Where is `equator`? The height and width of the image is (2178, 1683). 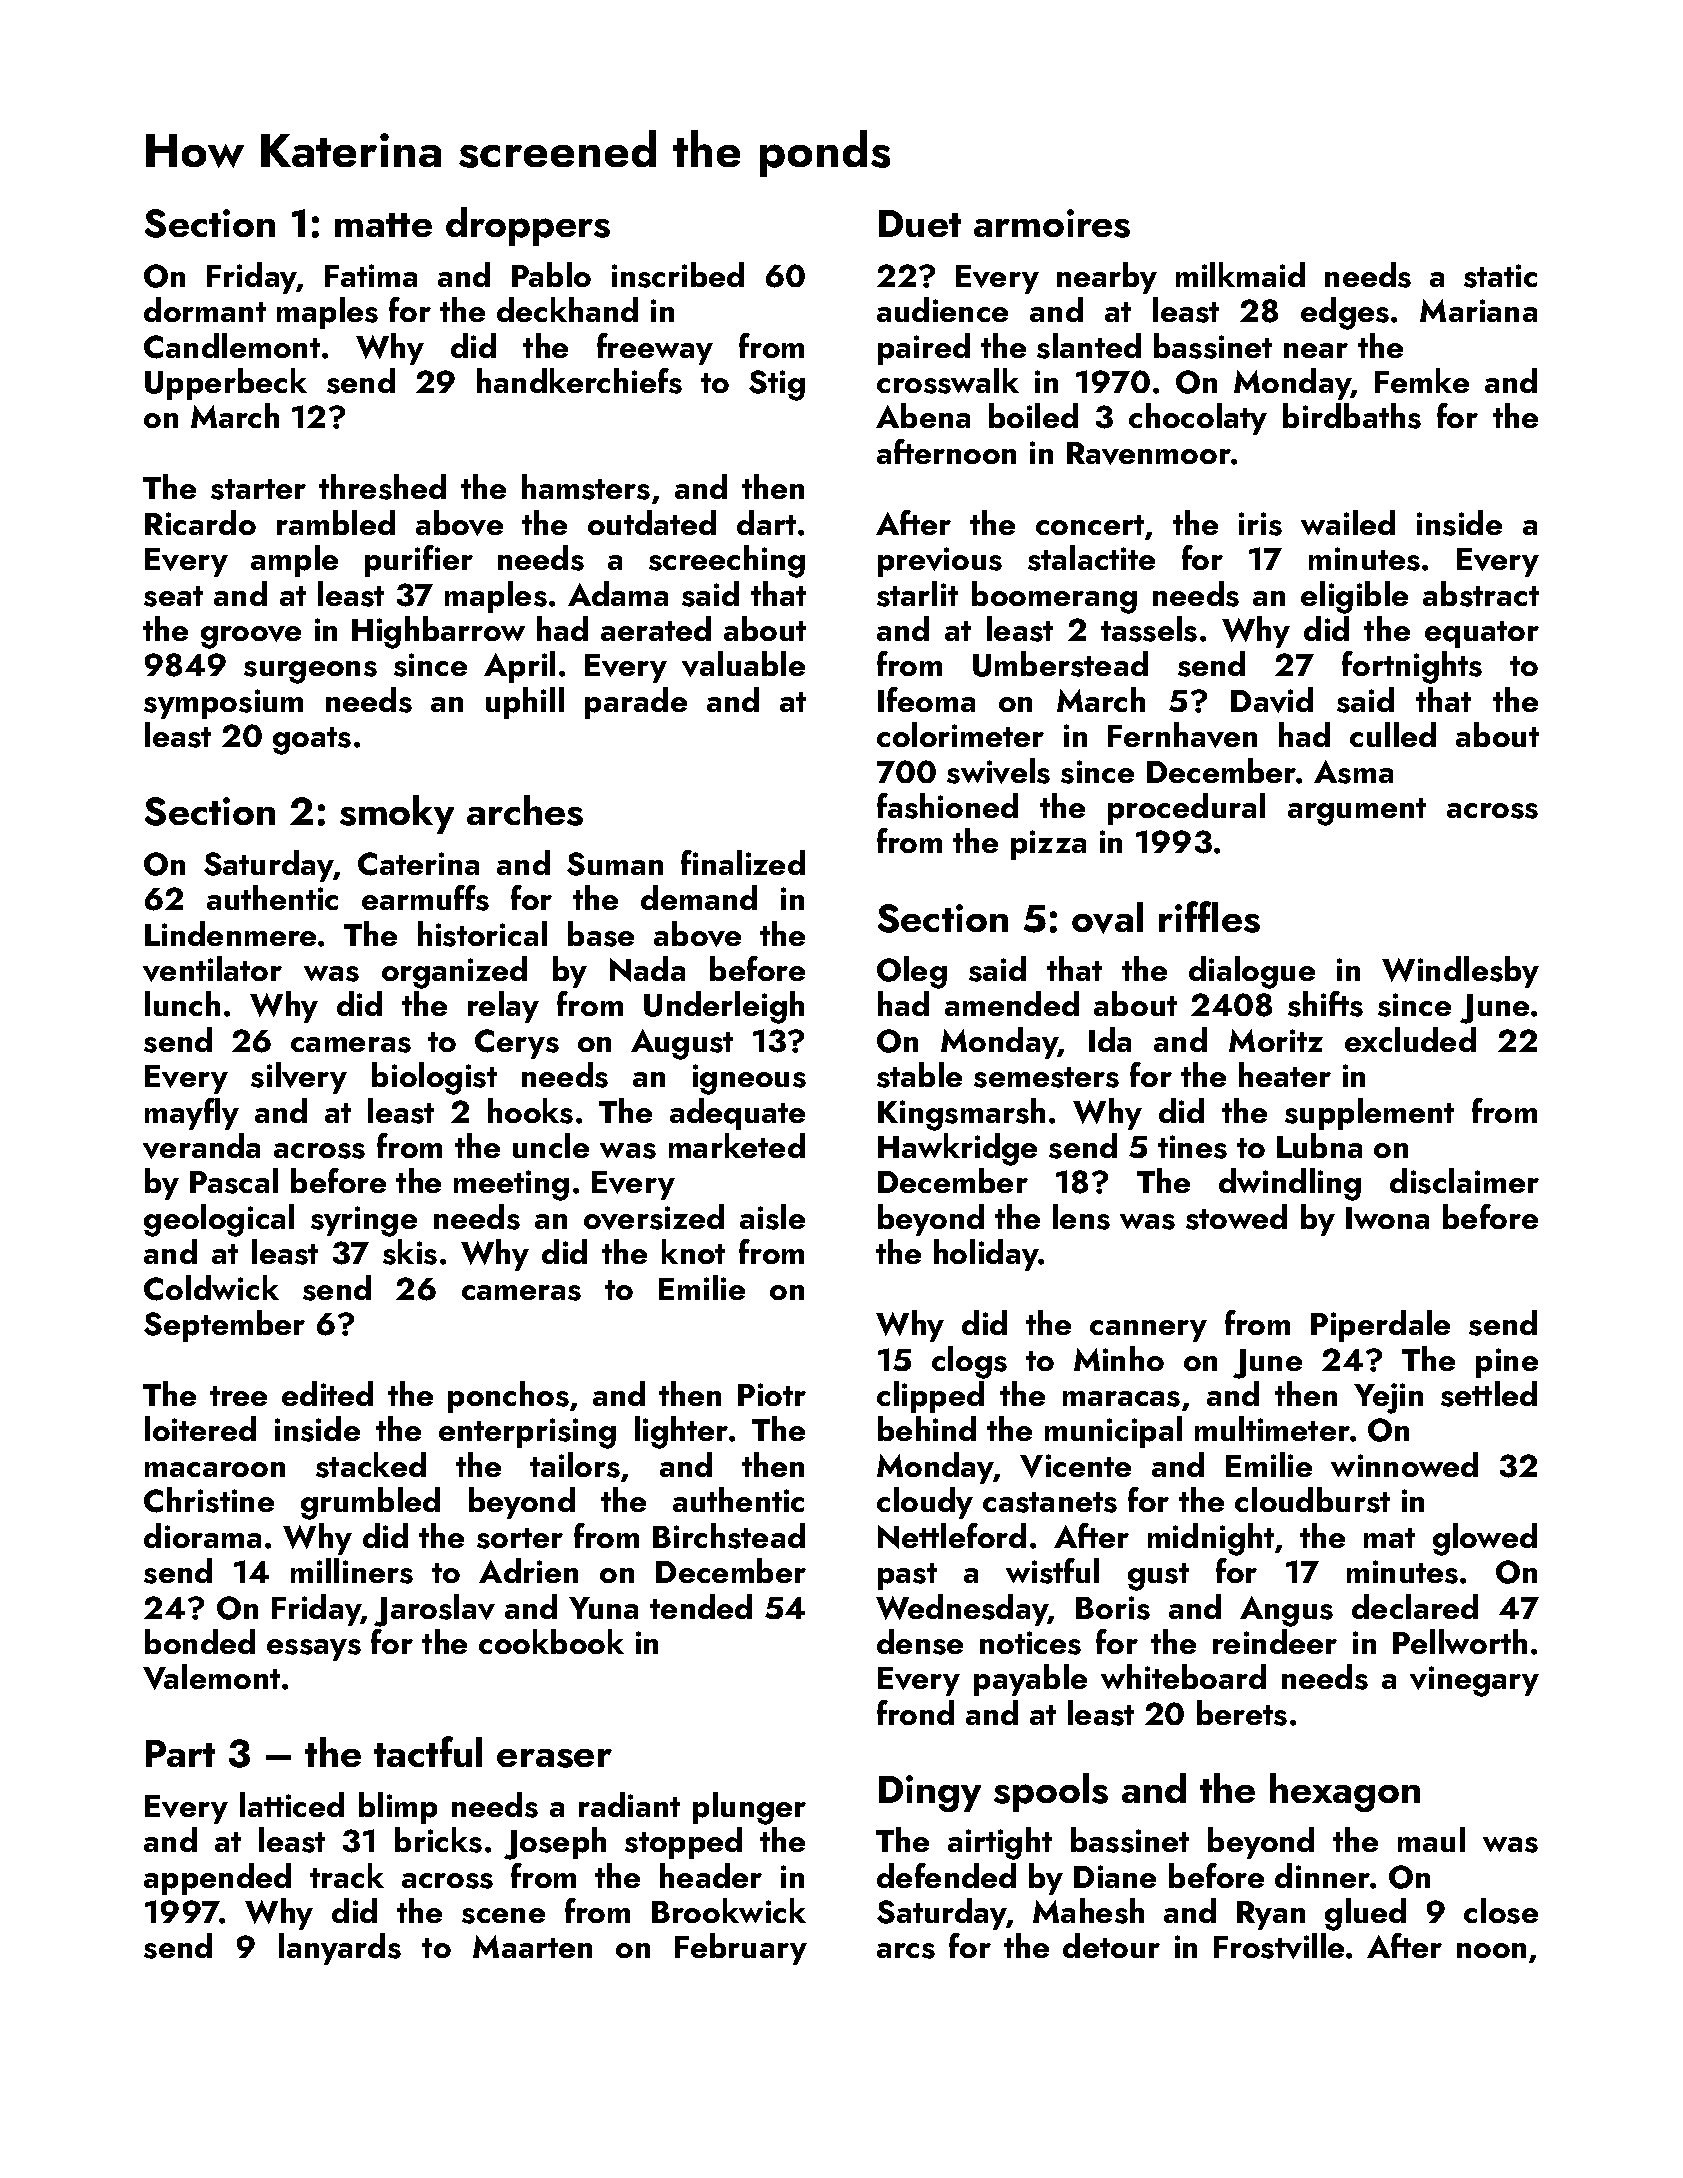 equator is located at coordinates (1482, 634).
